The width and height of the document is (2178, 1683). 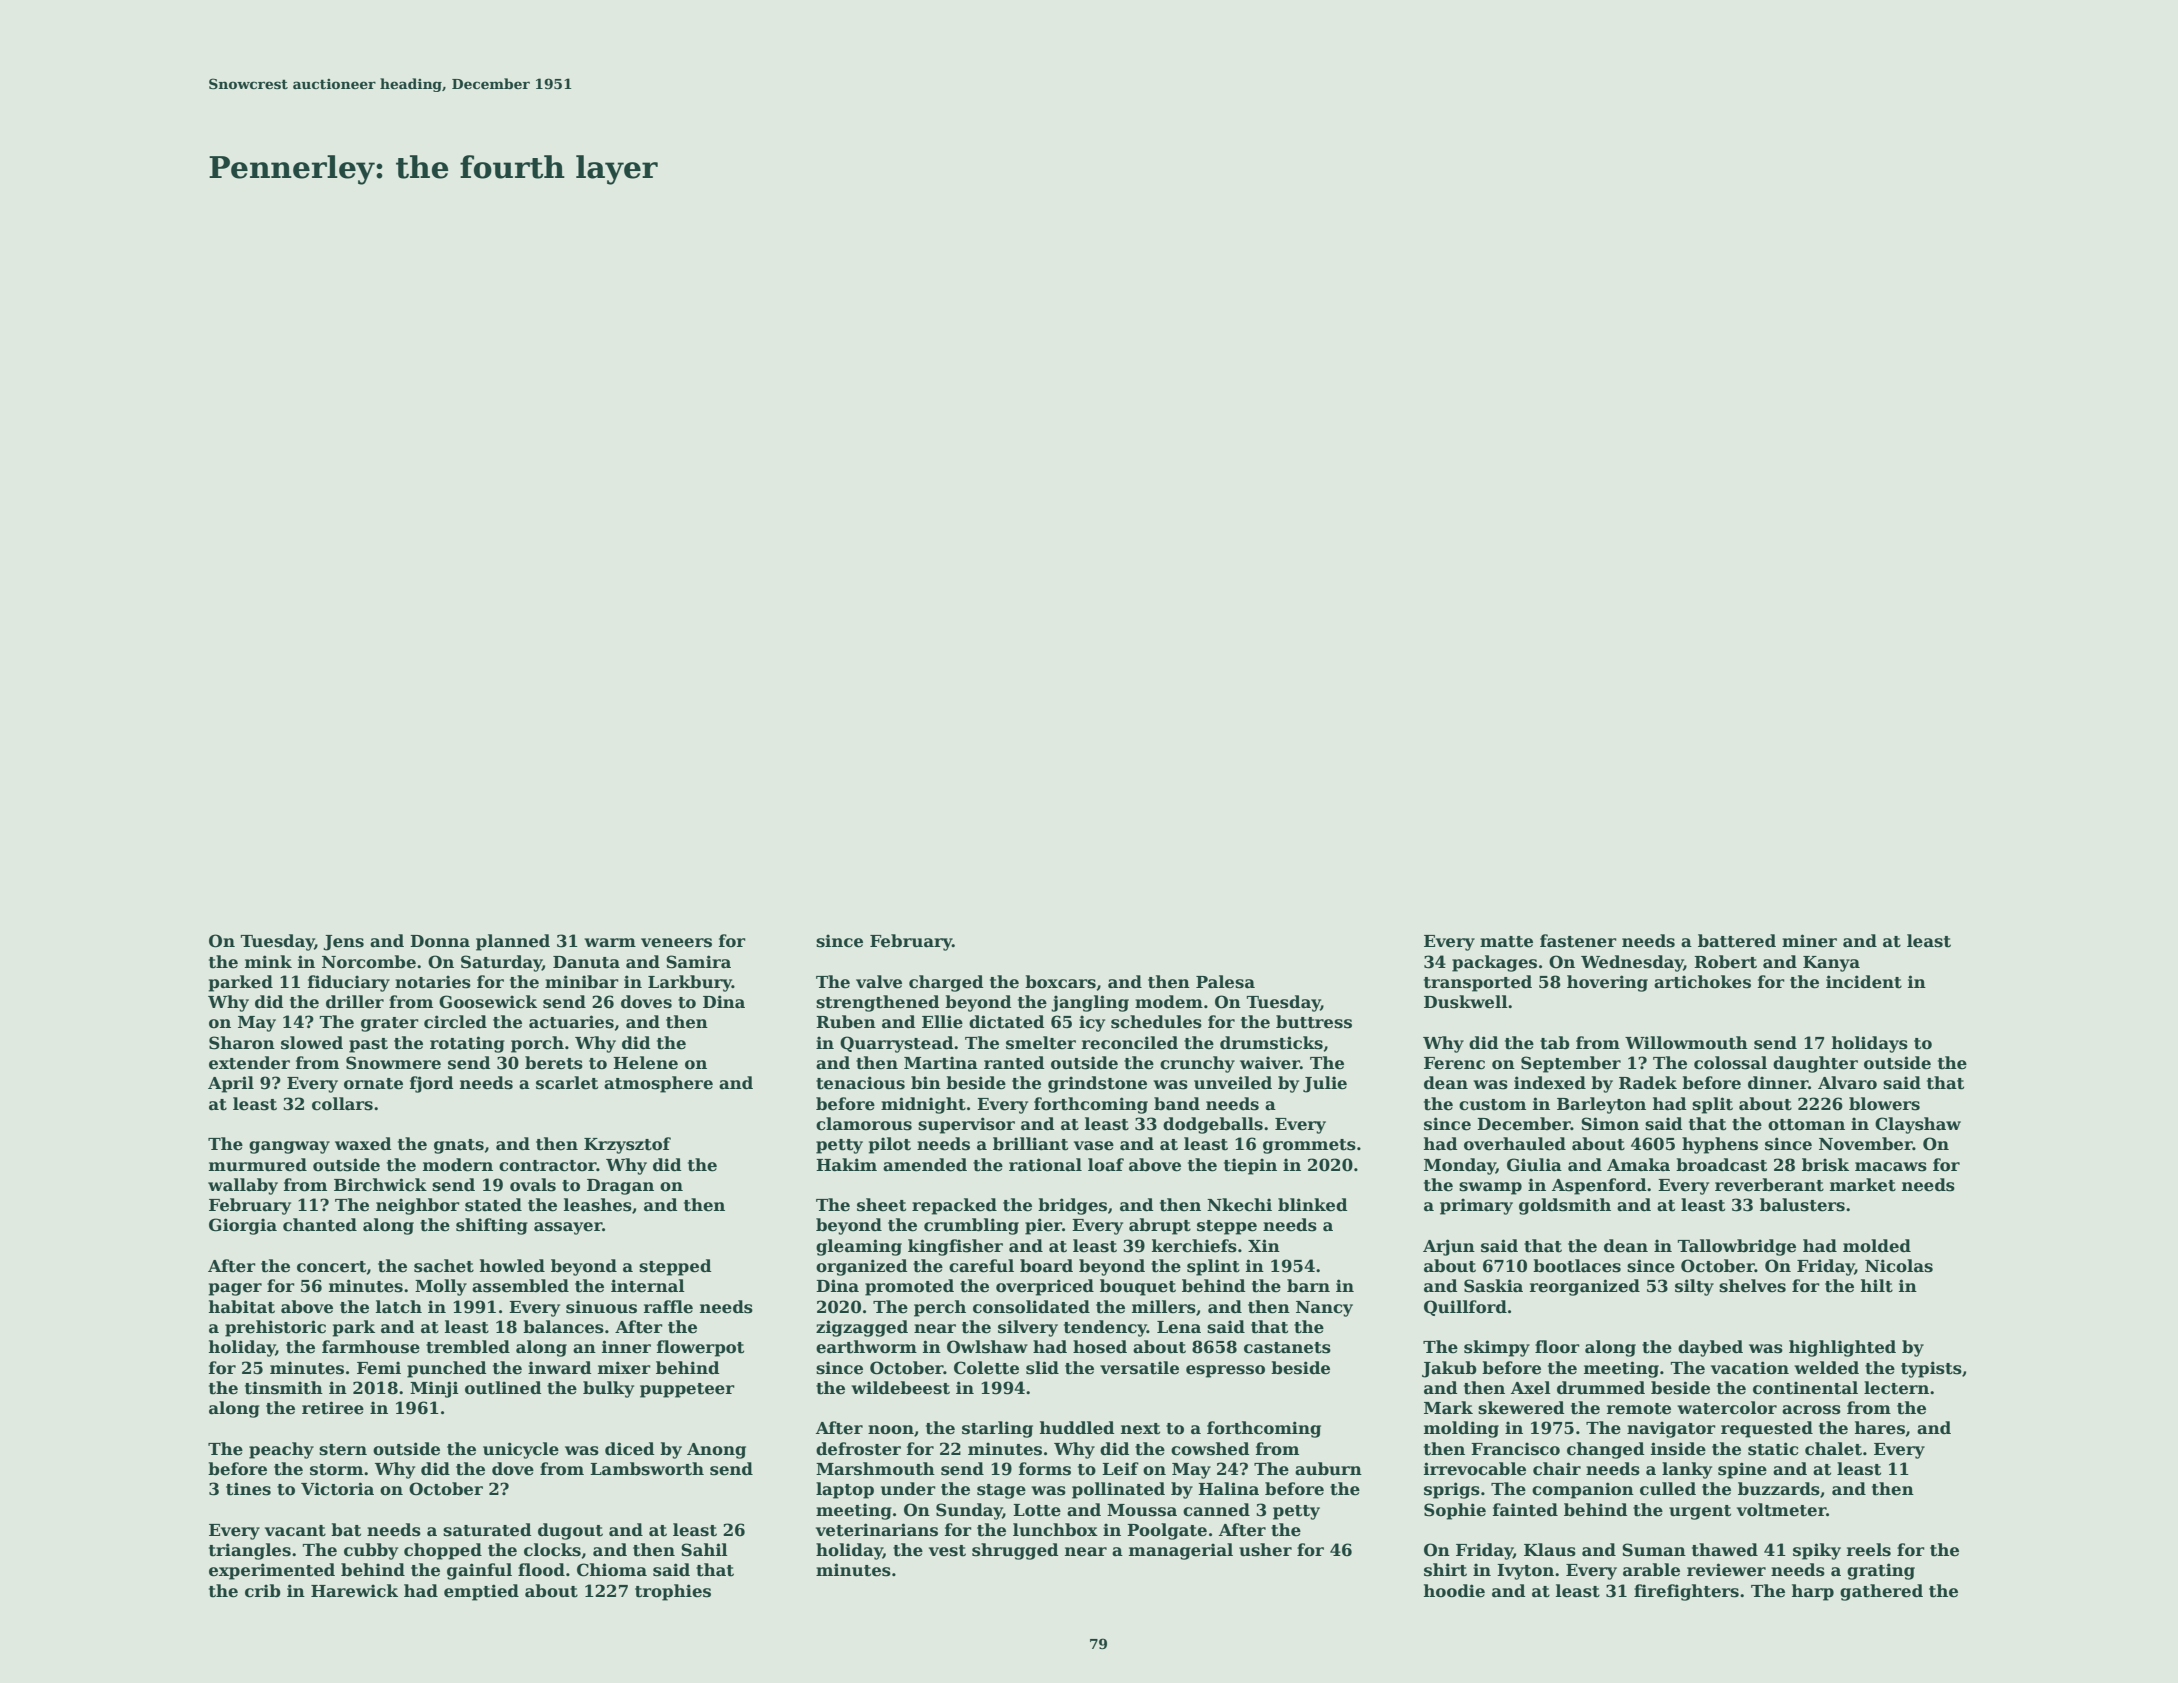 I want to click on outlined, so click(x=503, y=1388).
